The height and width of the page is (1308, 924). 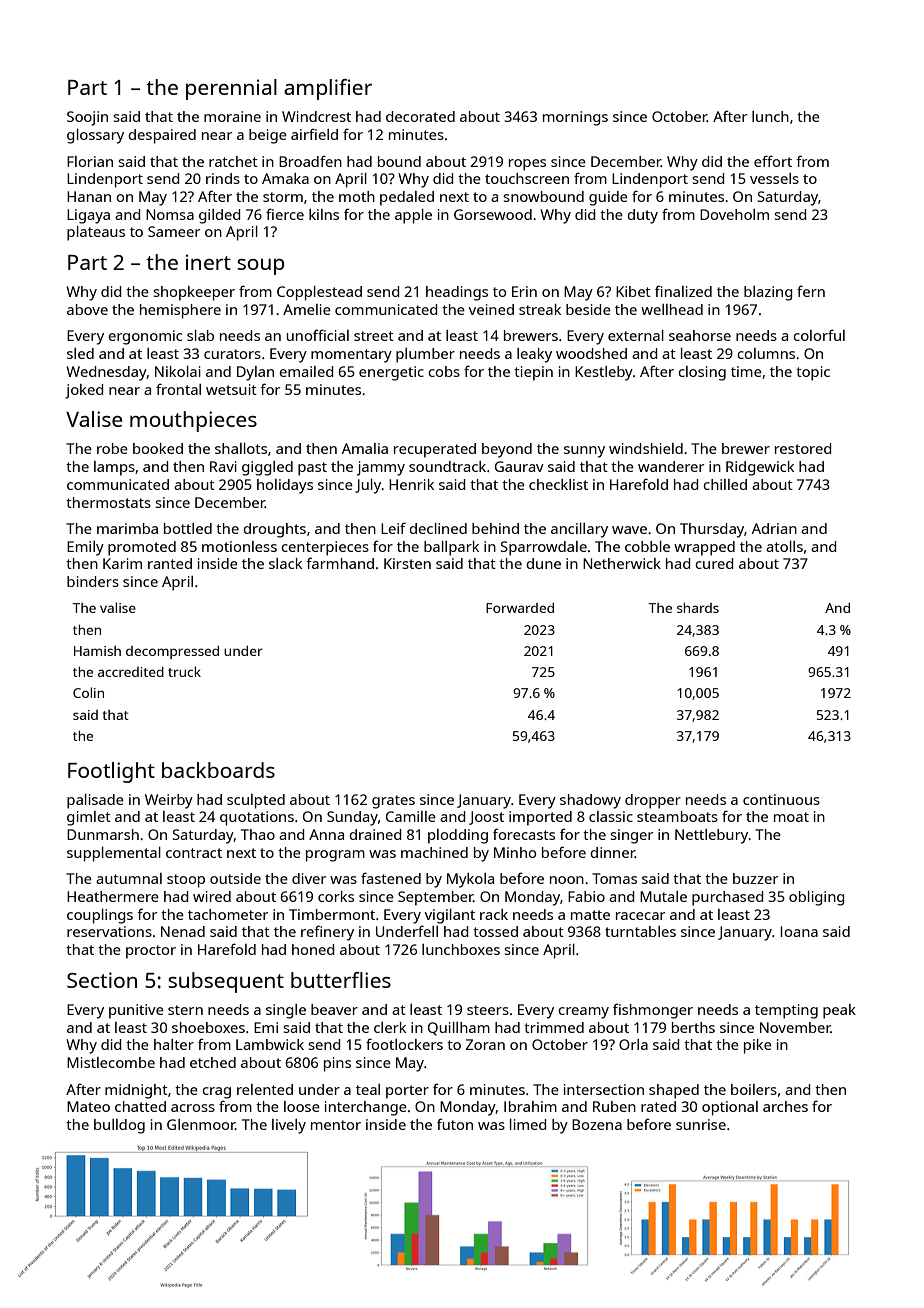 I want to click on perennial, so click(x=231, y=89).
